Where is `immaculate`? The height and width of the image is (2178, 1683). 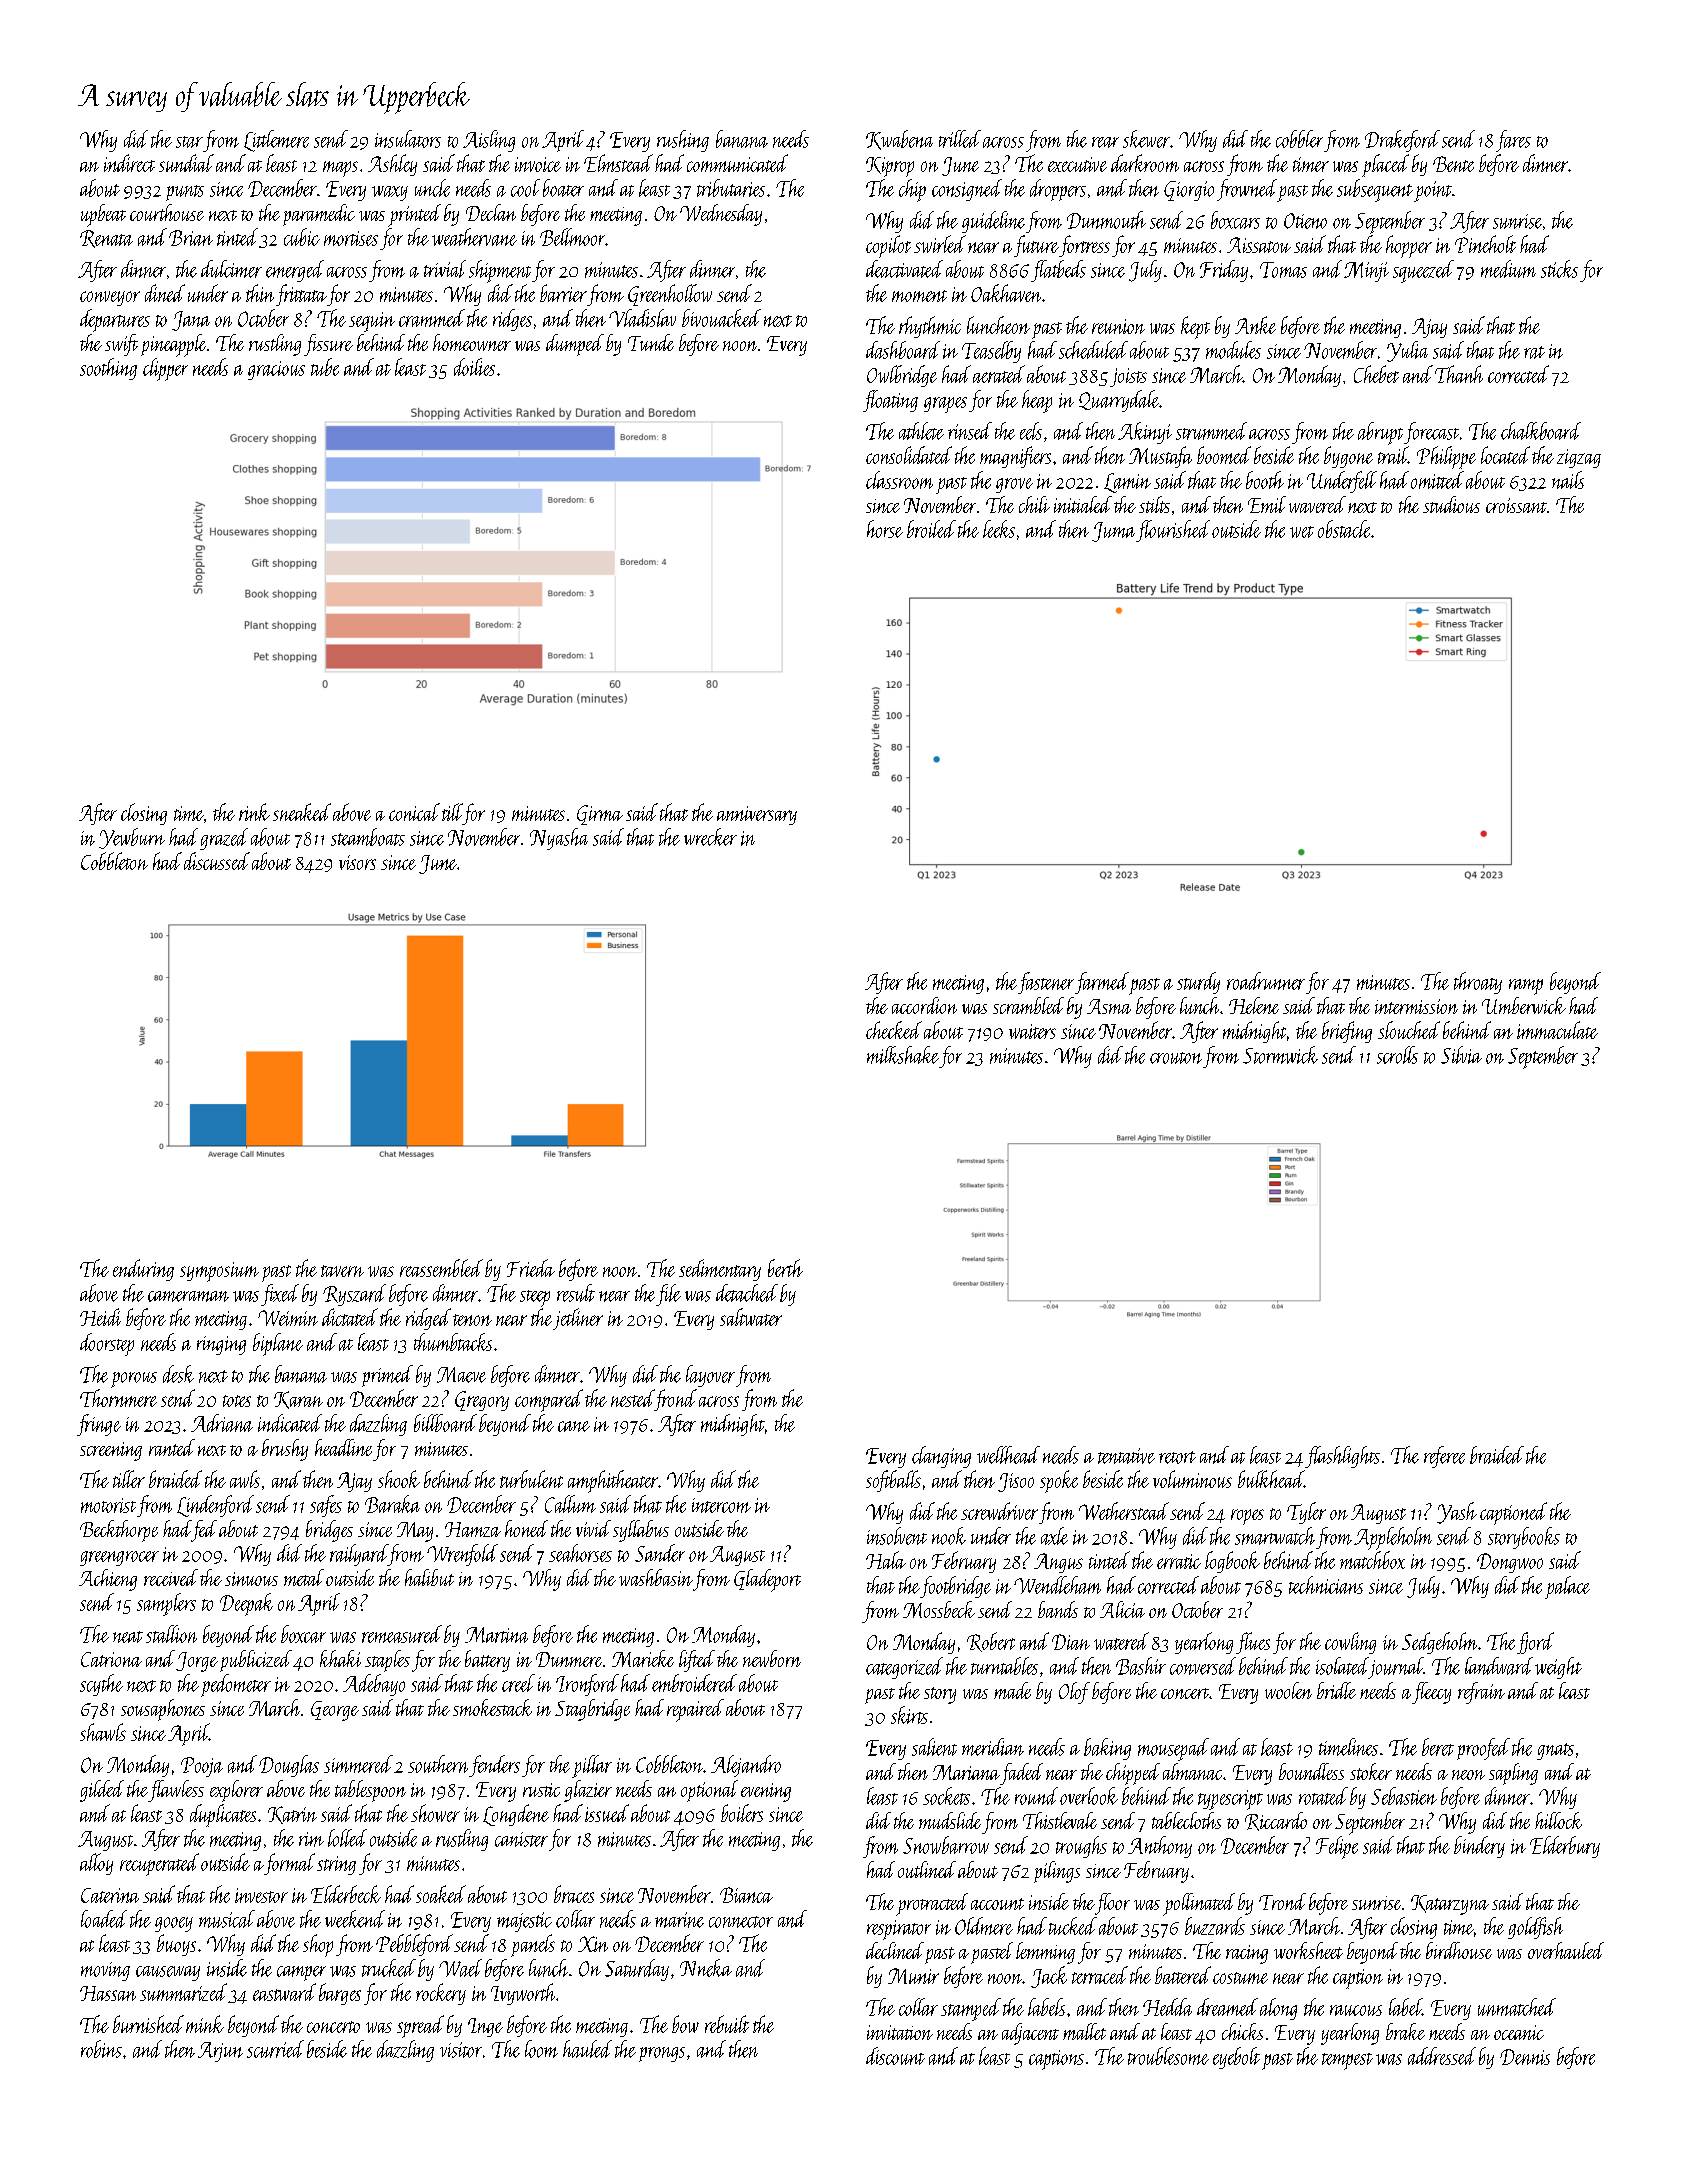 immaculate is located at coordinates (1557, 1030).
